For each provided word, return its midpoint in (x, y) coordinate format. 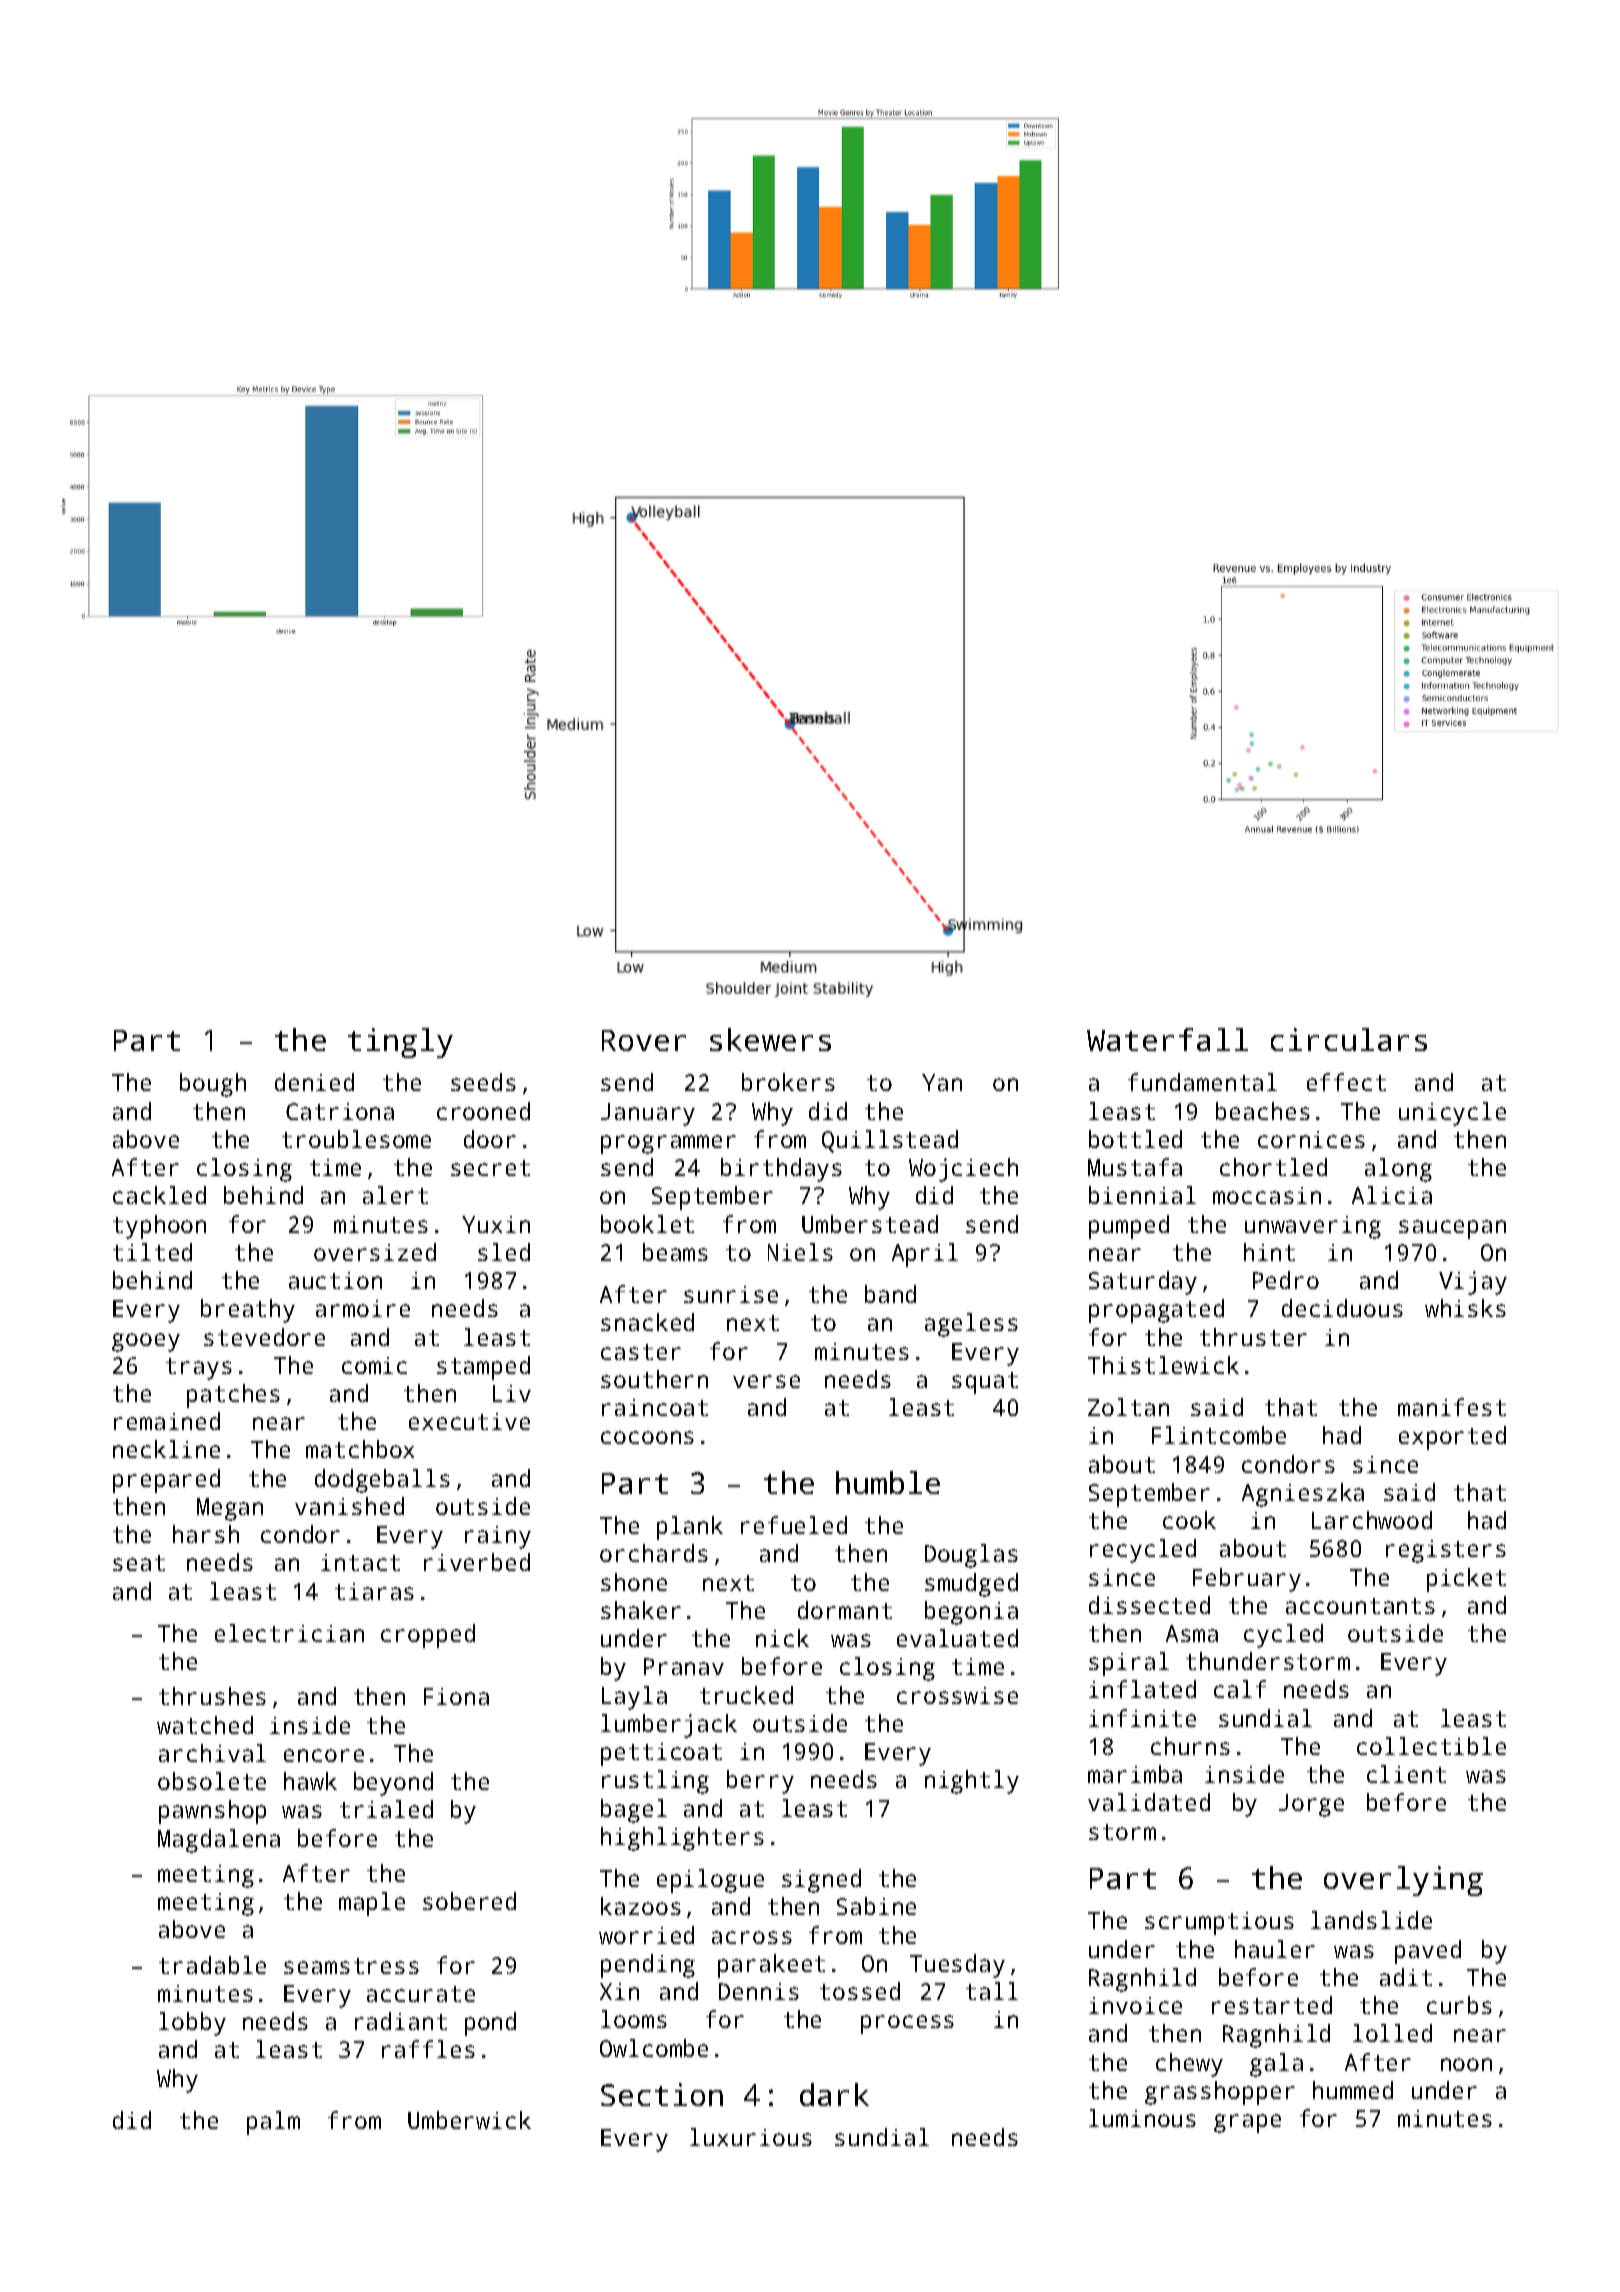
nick (782, 1638)
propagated (1156, 1311)
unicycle (1452, 1114)
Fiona (456, 1696)
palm (273, 2123)
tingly (400, 1043)
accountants (1360, 1606)
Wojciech (963, 1170)
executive (469, 1421)
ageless (971, 1325)
